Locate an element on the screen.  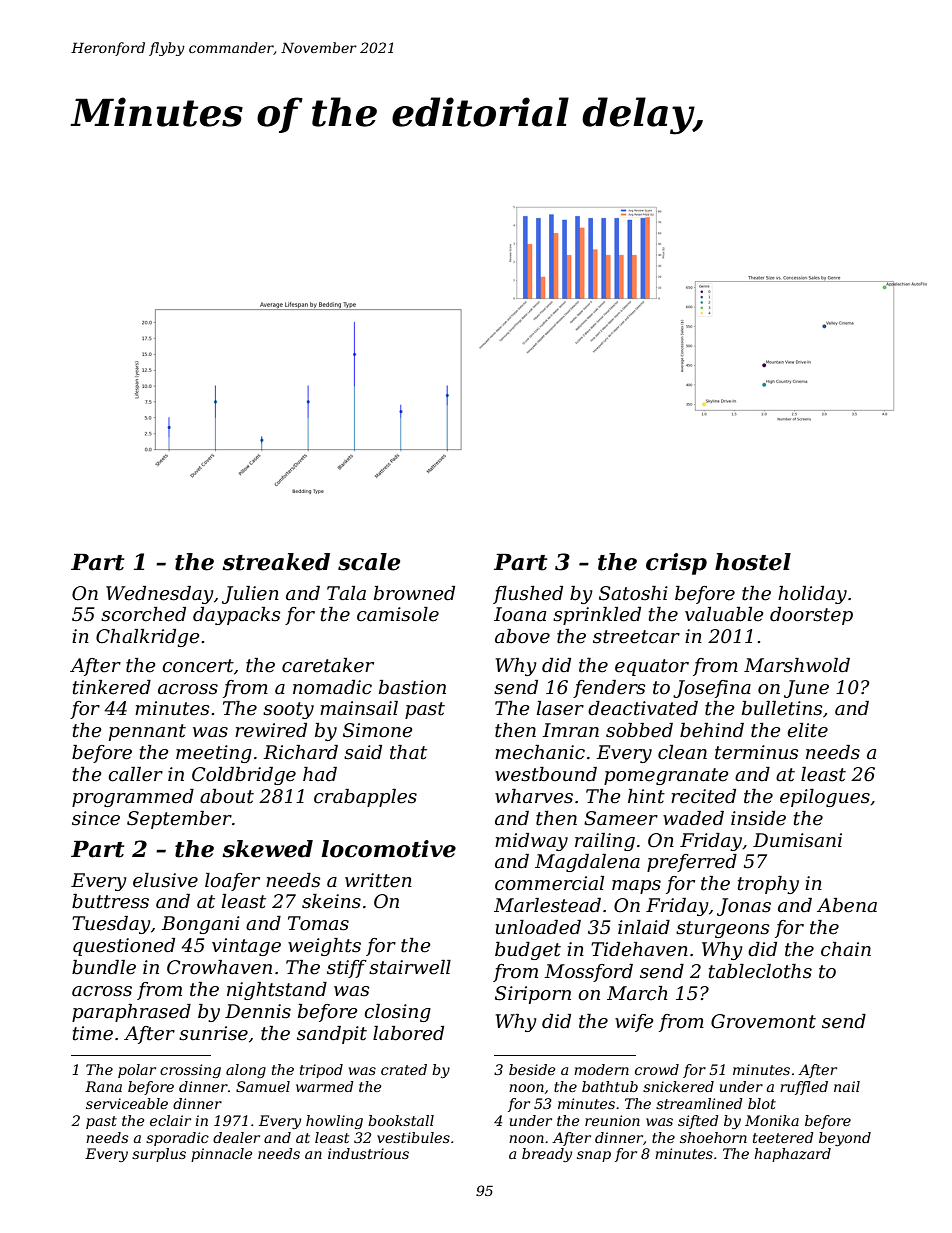
loafer is located at coordinates (232, 882).
